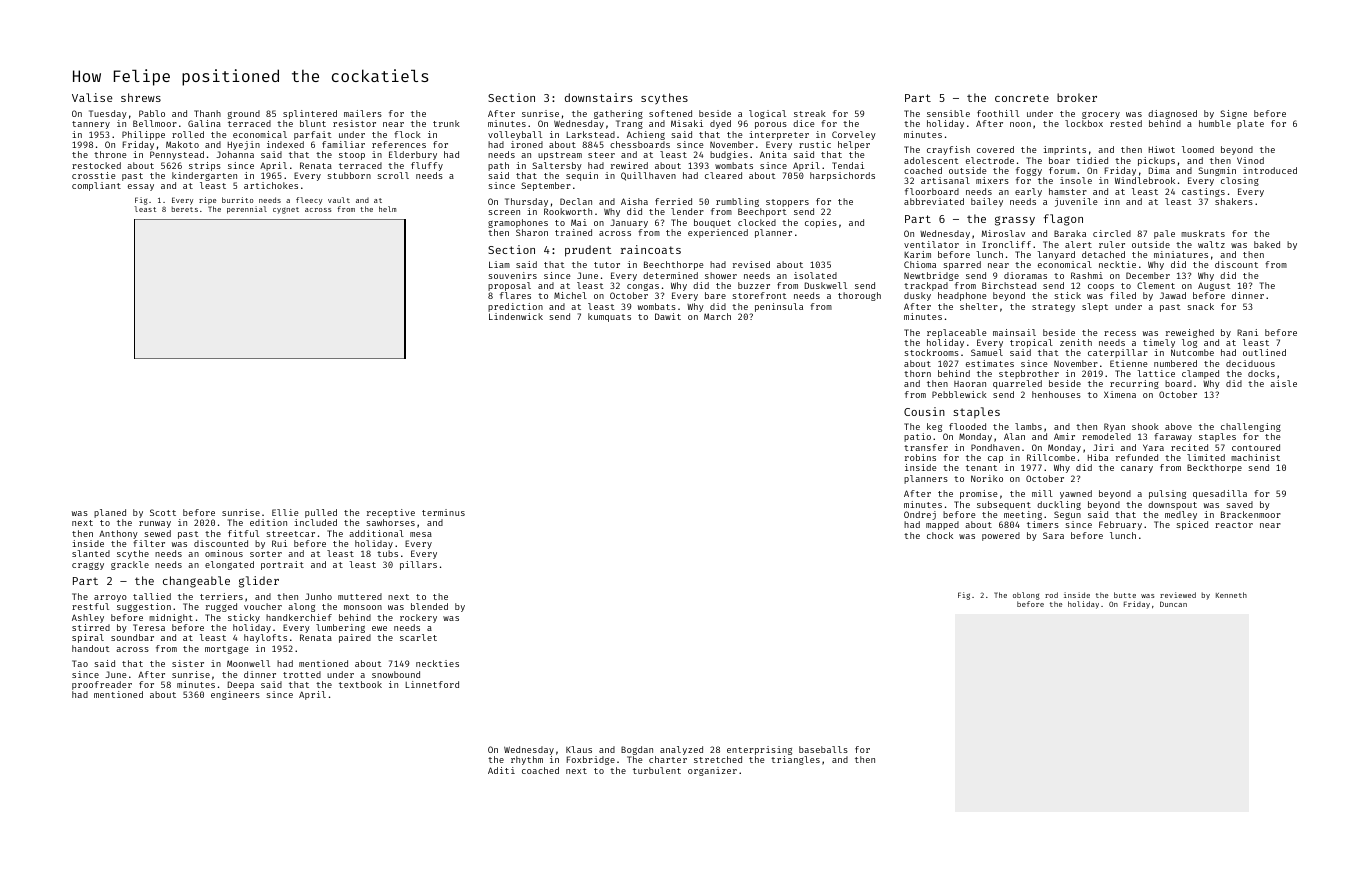 Image resolution: width=1372 pixels, height=887 pixels. What do you see at coordinates (940, 535) in the document?
I see `chock` at bounding box center [940, 535].
